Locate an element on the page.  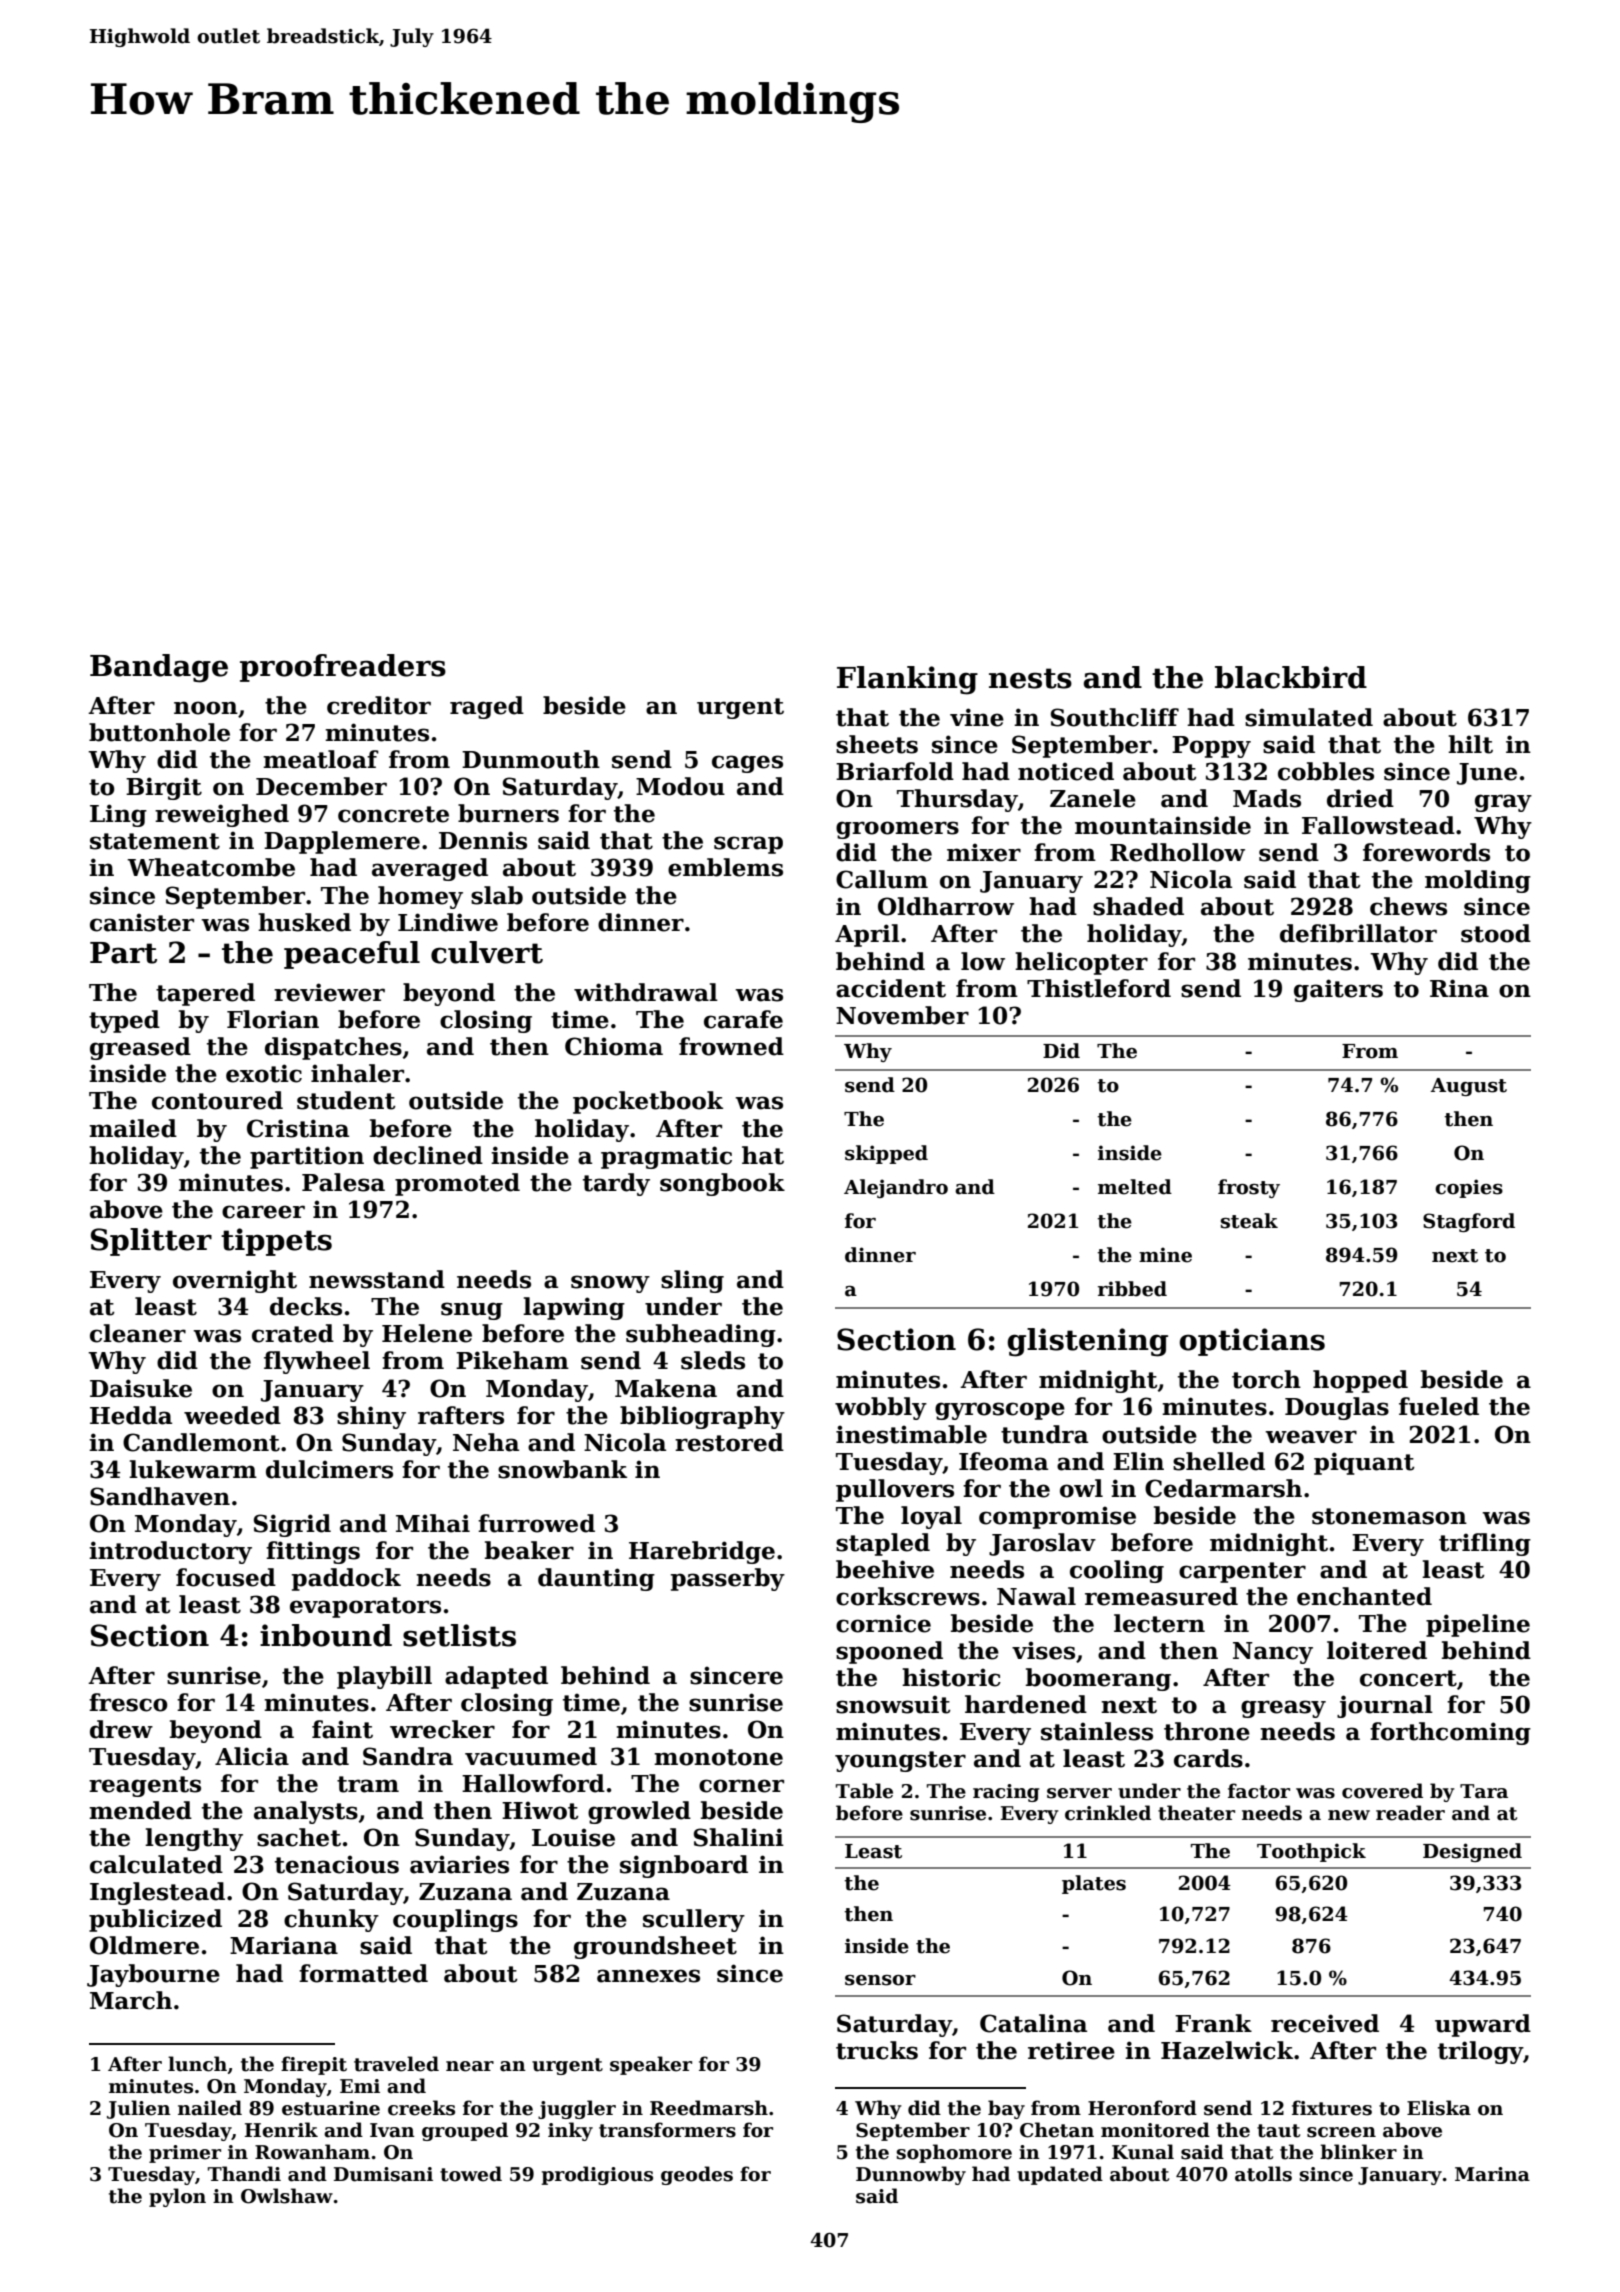
Palesa is located at coordinates (343, 1182).
